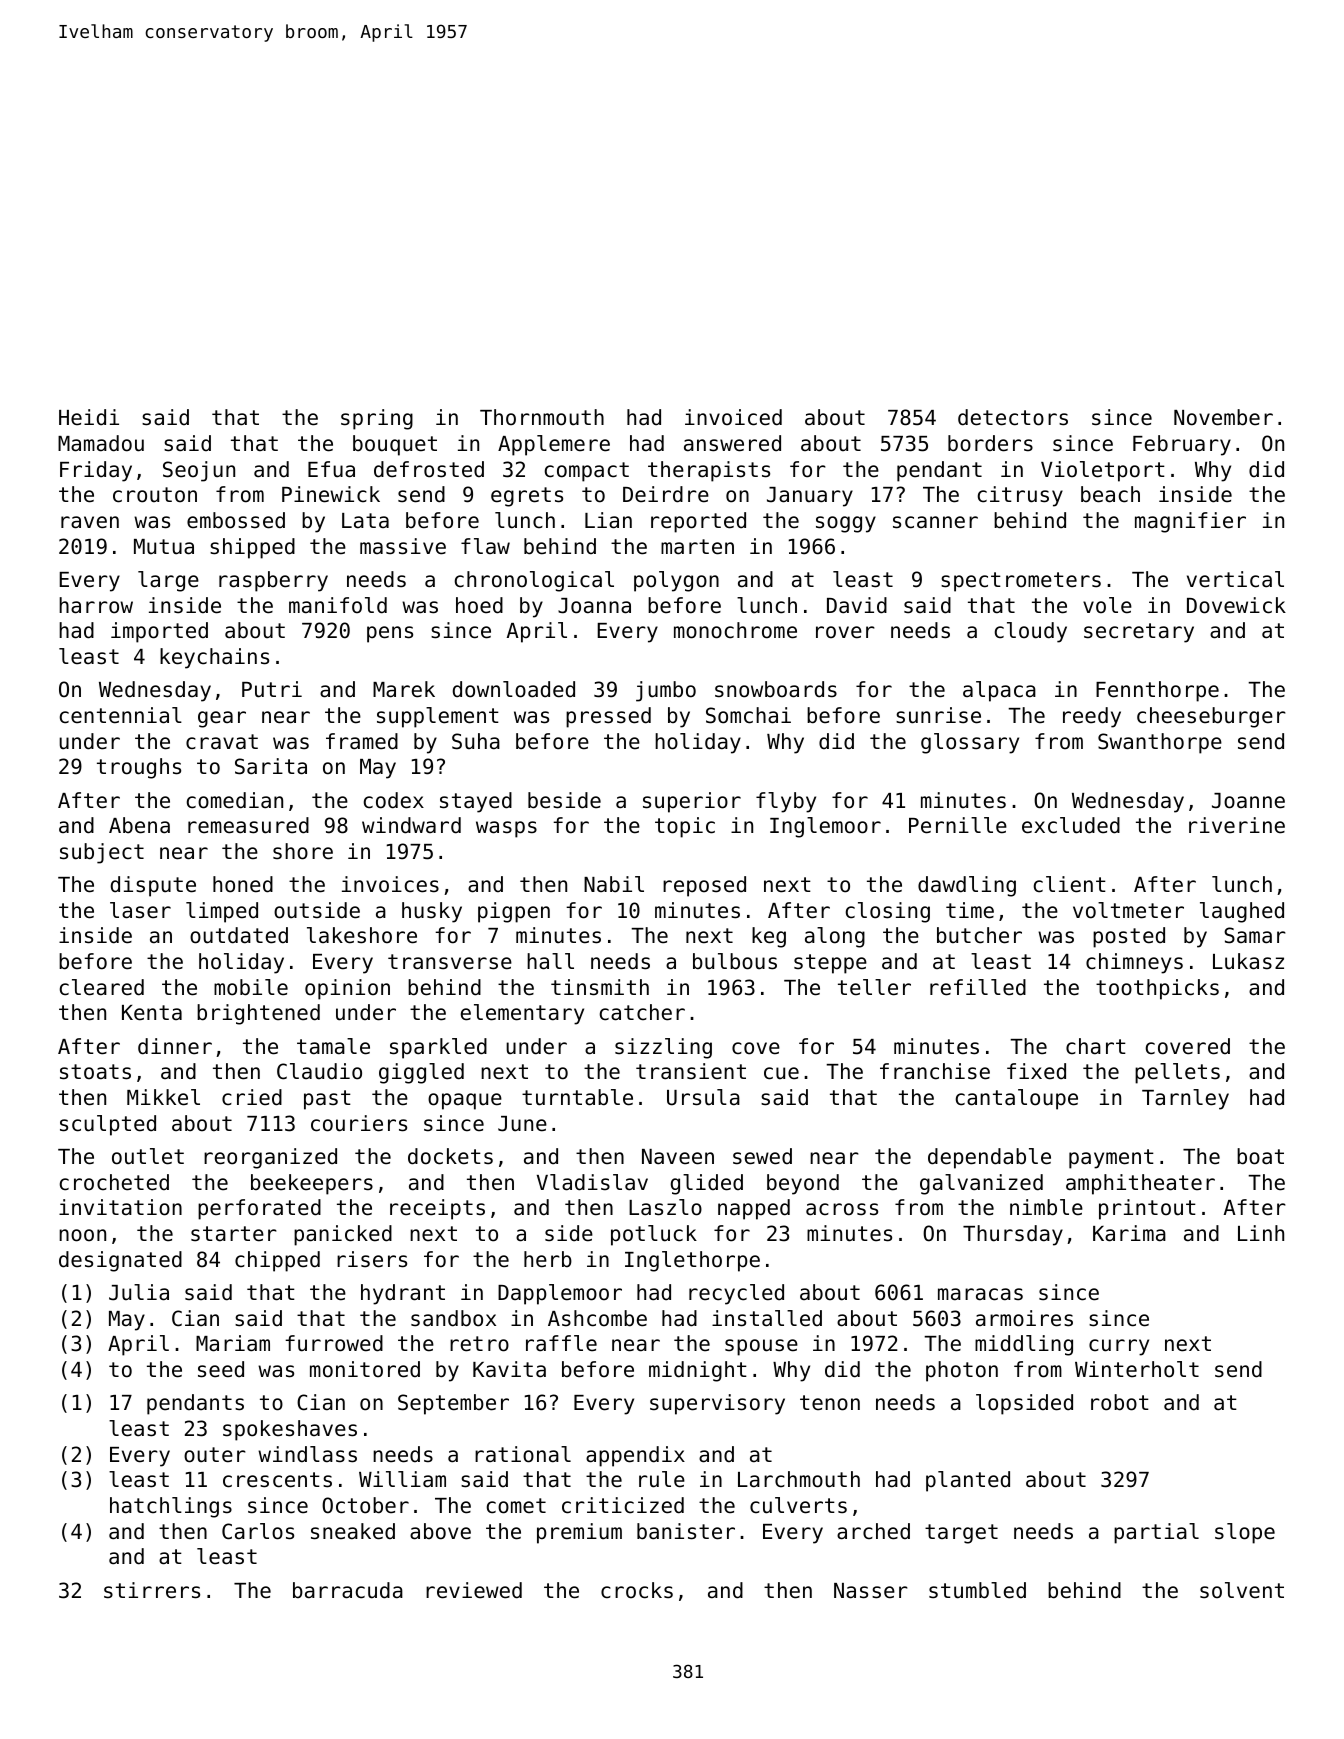 The height and width of the image is (1739, 1344). What do you see at coordinates (1242, 1590) in the image?
I see `solvent` at bounding box center [1242, 1590].
